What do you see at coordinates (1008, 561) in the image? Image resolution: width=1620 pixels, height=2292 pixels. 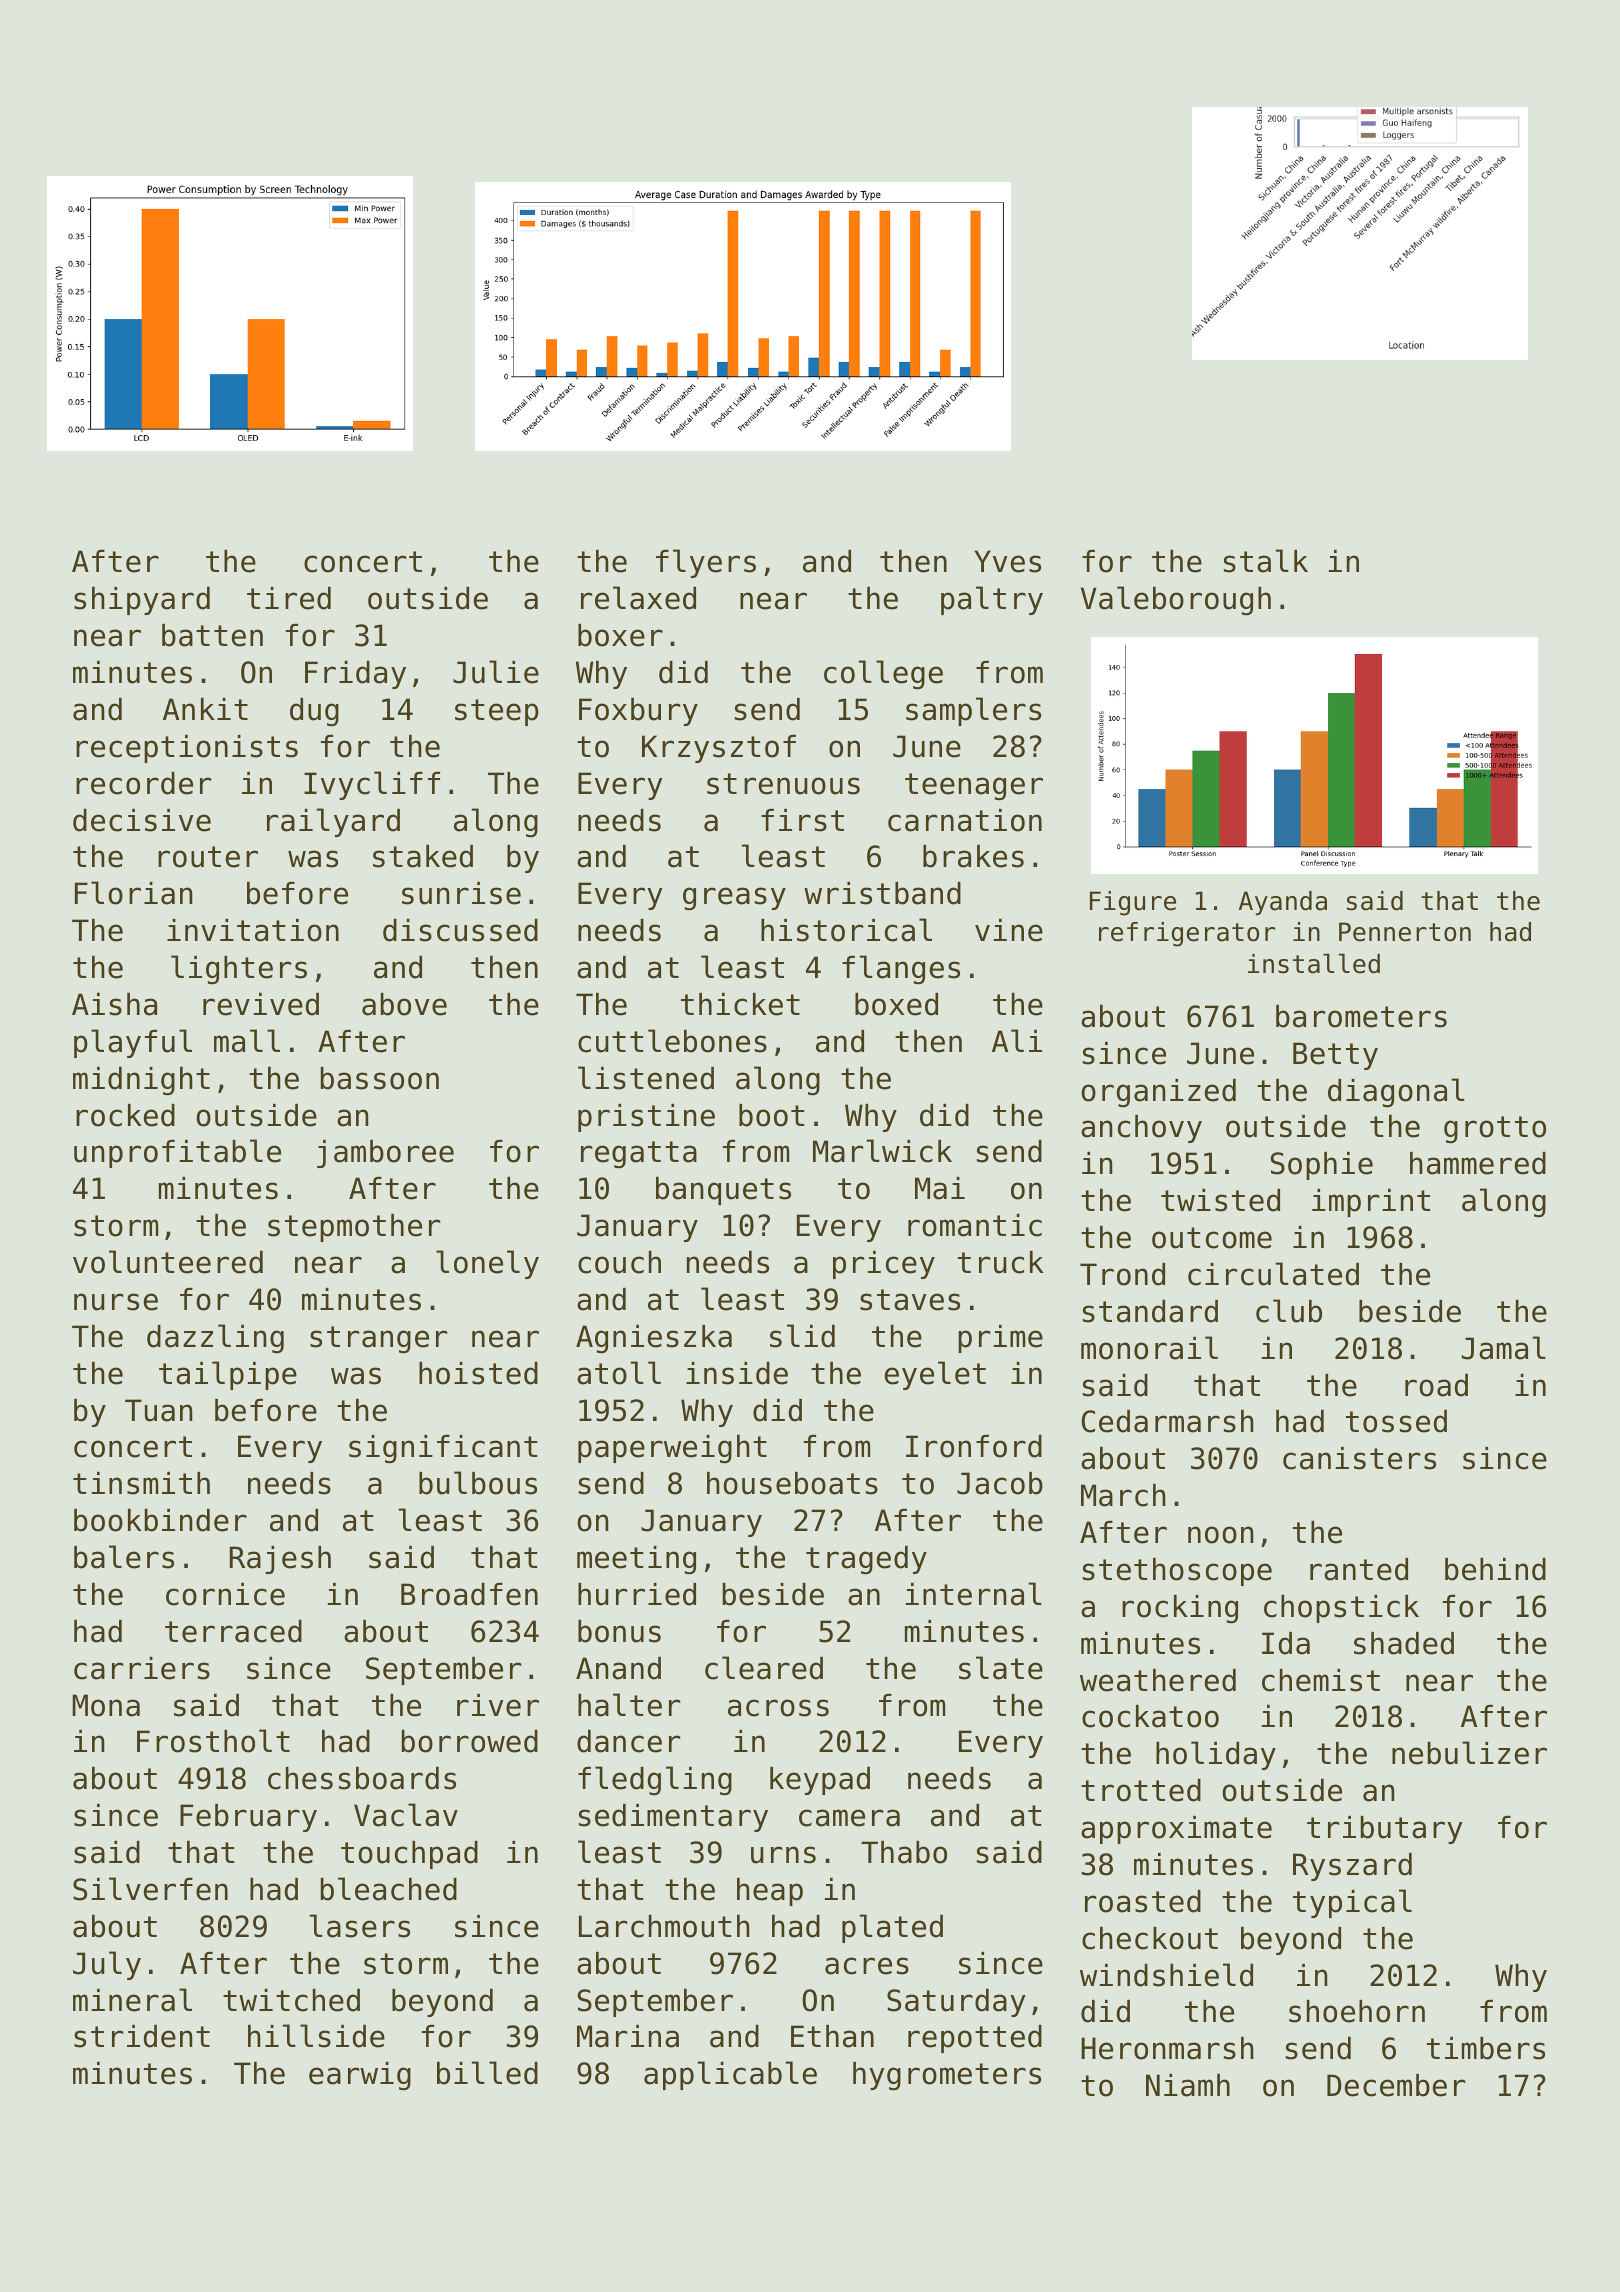 I see `Yves` at bounding box center [1008, 561].
